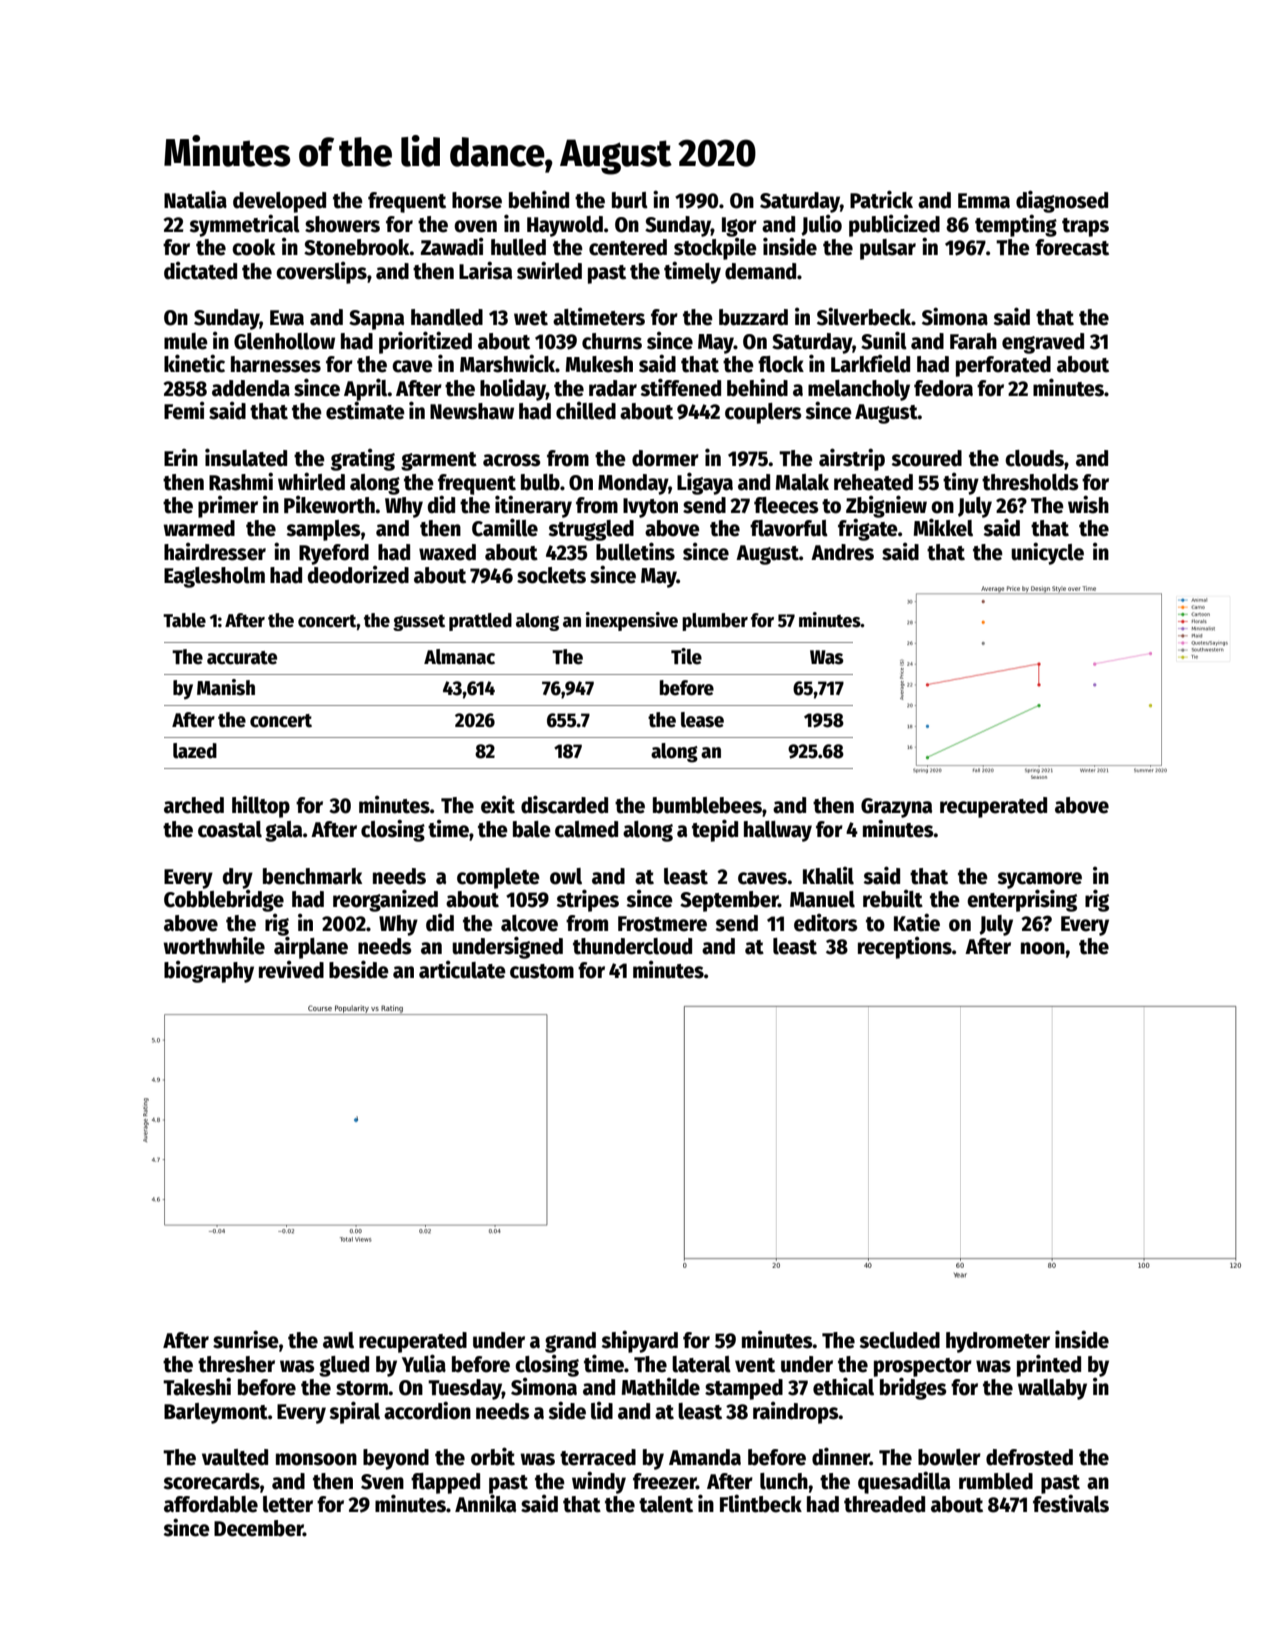 Image resolution: width=1273 pixels, height=1647 pixels. What do you see at coordinates (1071, 1503) in the image?
I see `festivals` at bounding box center [1071, 1503].
